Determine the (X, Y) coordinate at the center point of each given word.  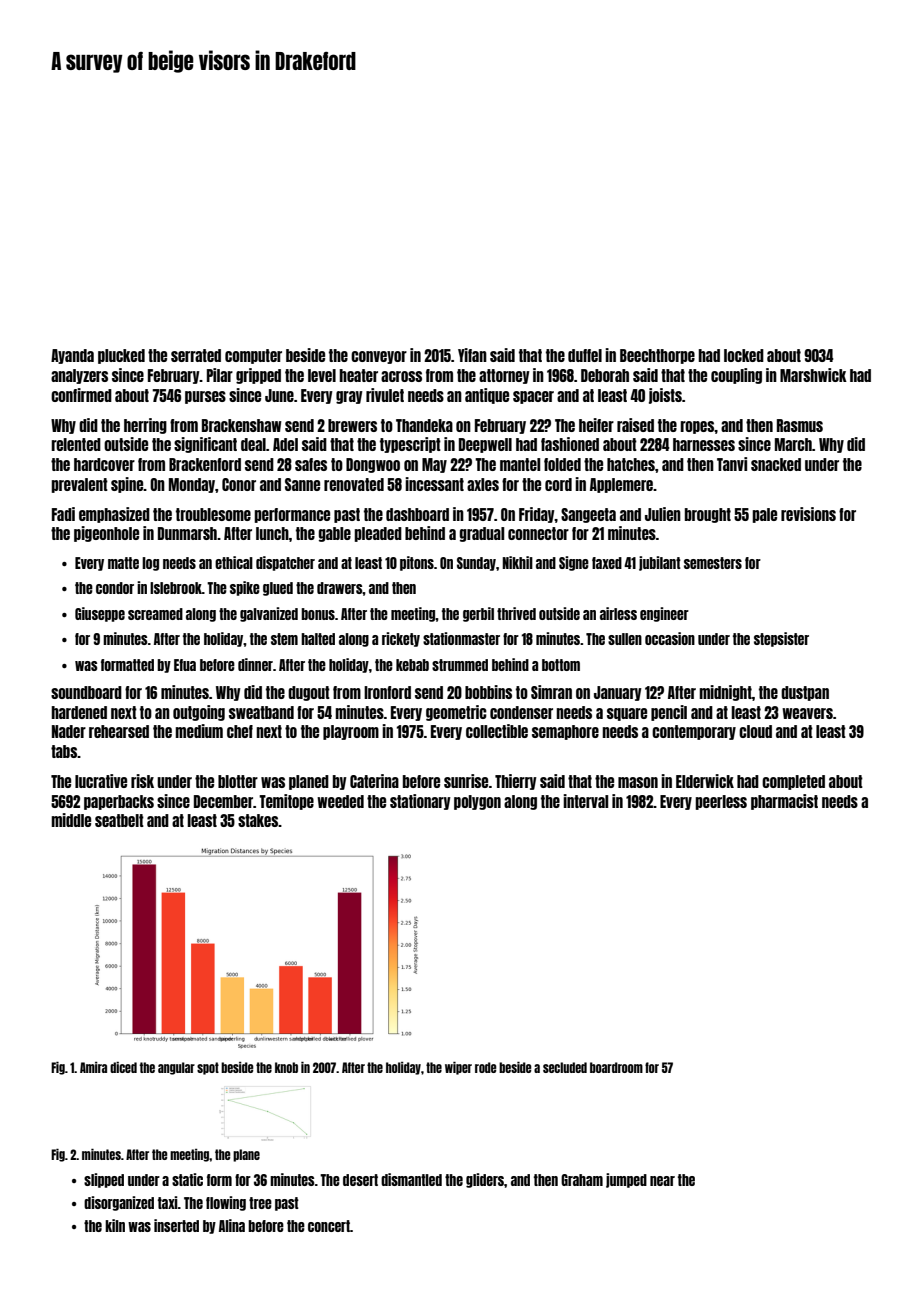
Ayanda (72, 356)
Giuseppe (100, 614)
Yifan (472, 355)
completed (793, 782)
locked (744, 355)
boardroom (616, 1067)
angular (176, 1068)
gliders (485, 1180)
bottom (561, 665)
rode (486, 1067)
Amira (93, 1067)
